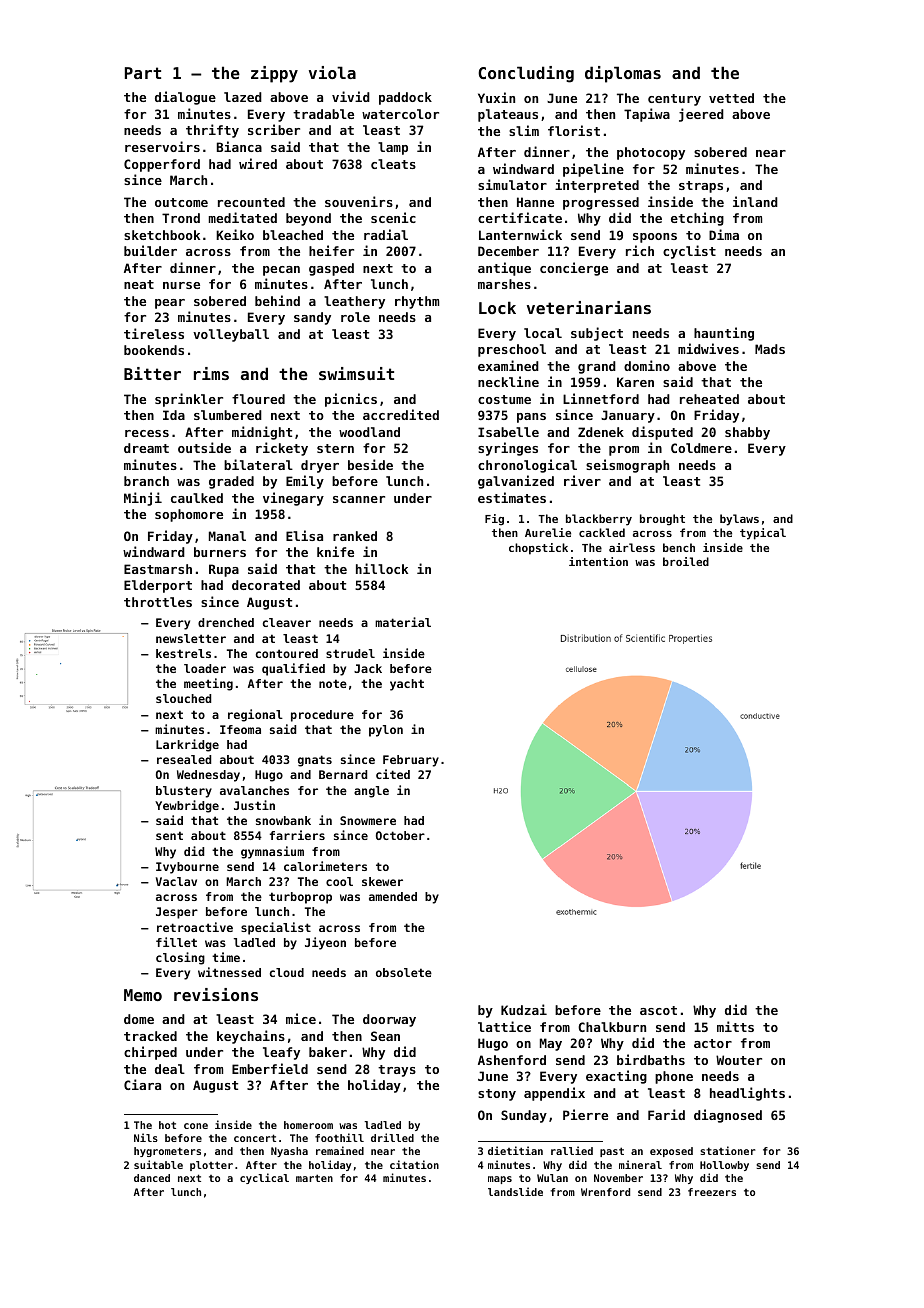 The image size is (924, 1308). Describe the element at coordinates (187, 806) in the screenshot. I see `Yewbridge` at that location.
